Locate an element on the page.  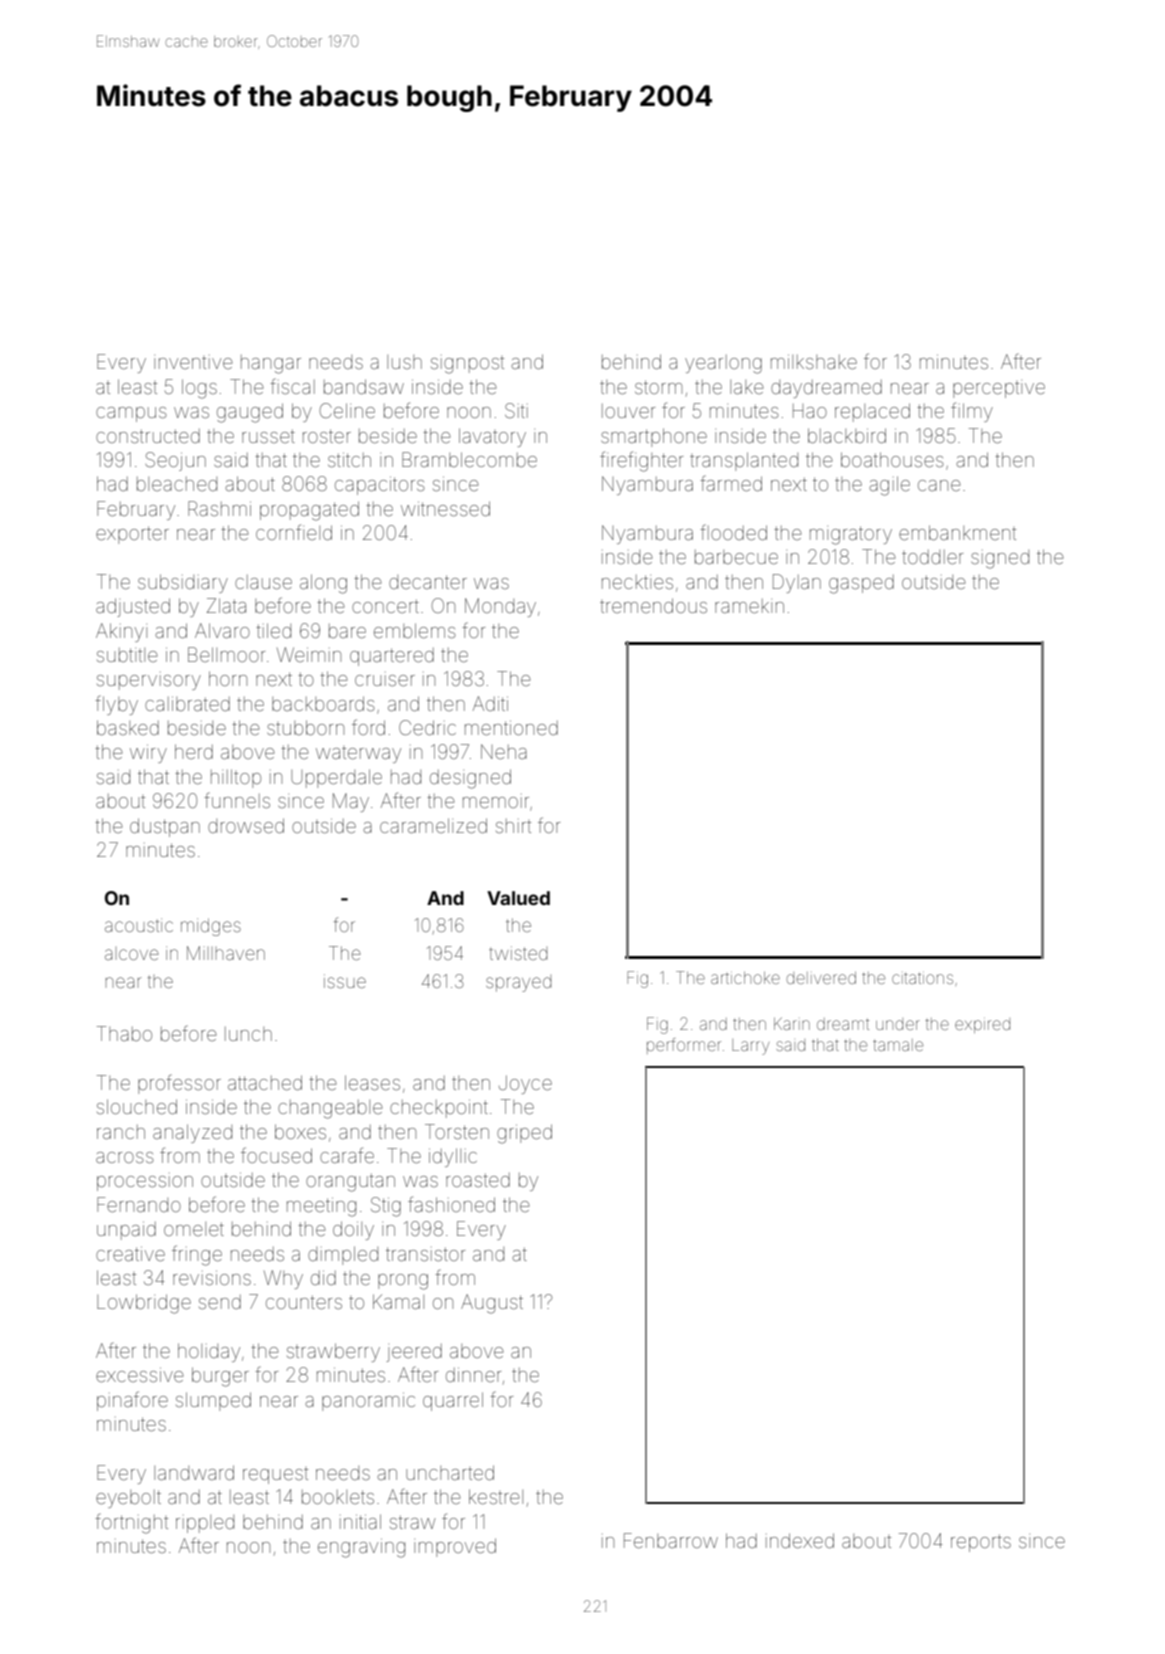
emblems is located at coordinates (415, 630).
